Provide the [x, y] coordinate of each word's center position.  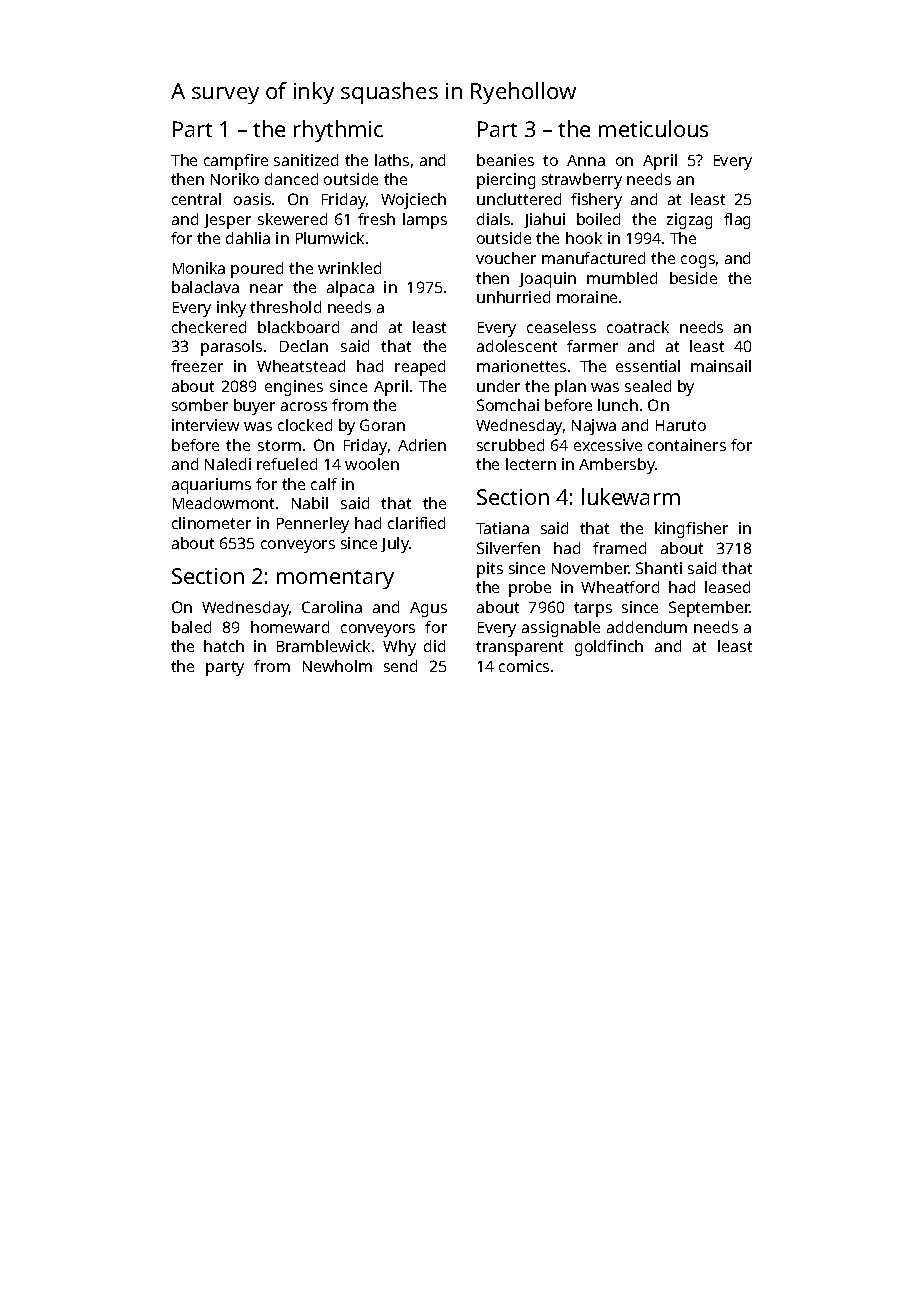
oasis [252, 199]
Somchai [508, 405]
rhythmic [338, 131]
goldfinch [609, 648]
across [304, 406]
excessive [608, 445]
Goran [382, 425]
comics [524, 666]
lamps [425, 221]
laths [392, 160]
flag [737, 221]
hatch [224, 646]
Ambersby [617, 466]
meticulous [653, 128]
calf [324, 484]
